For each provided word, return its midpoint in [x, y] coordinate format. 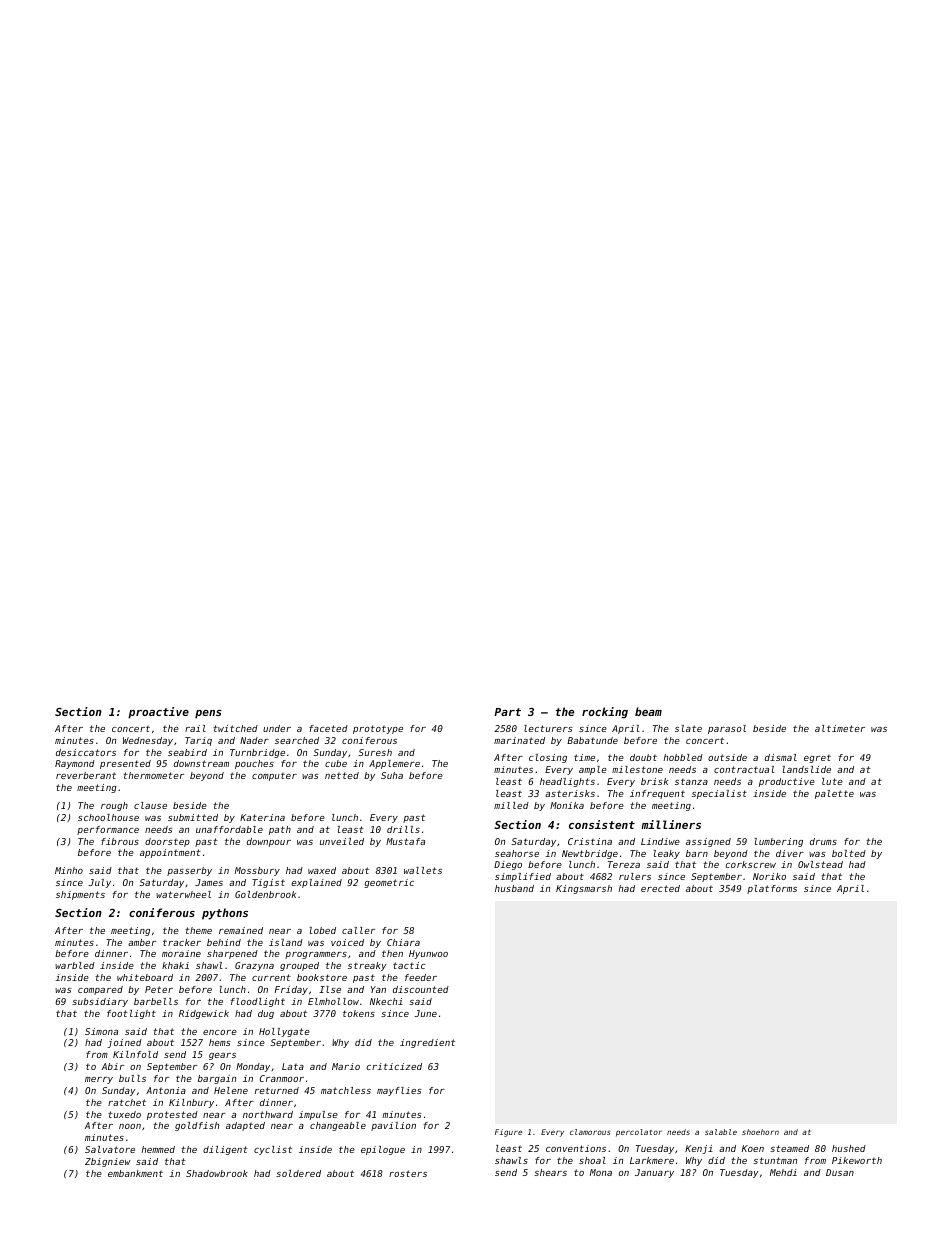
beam [648, 711]
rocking [605, 713]
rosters [408, 1173]
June [426, 1013]
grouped [299, 966]
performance [108, 830]
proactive [158, 713]
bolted [849, 853]
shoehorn [760, 1132]
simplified [523, 877]
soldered [298, 1173]
